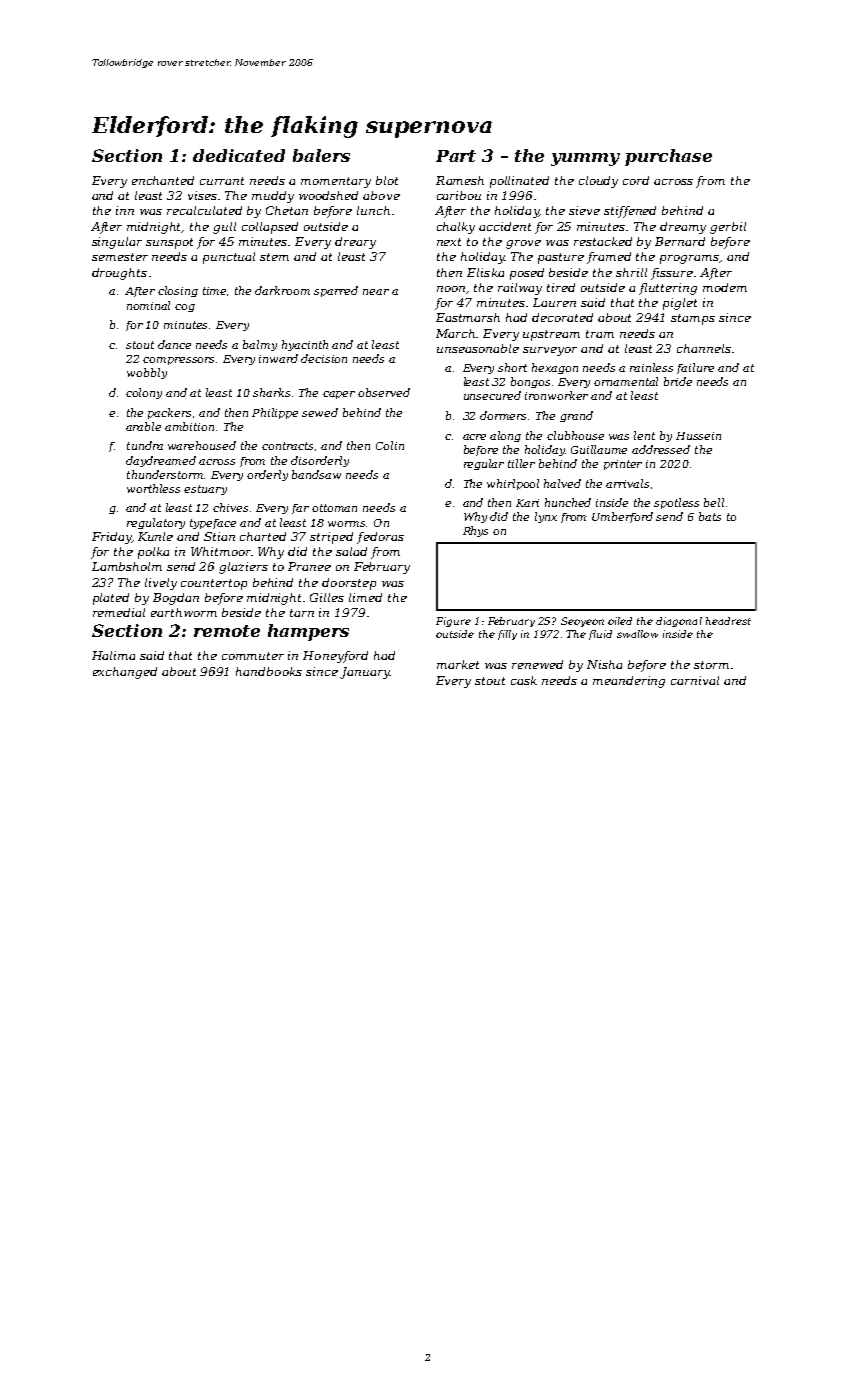 This screenshot has width=849, height=1400. Describe the element at coordinates (630, 212) in the screenshot. I see `stiffened` at that location.
